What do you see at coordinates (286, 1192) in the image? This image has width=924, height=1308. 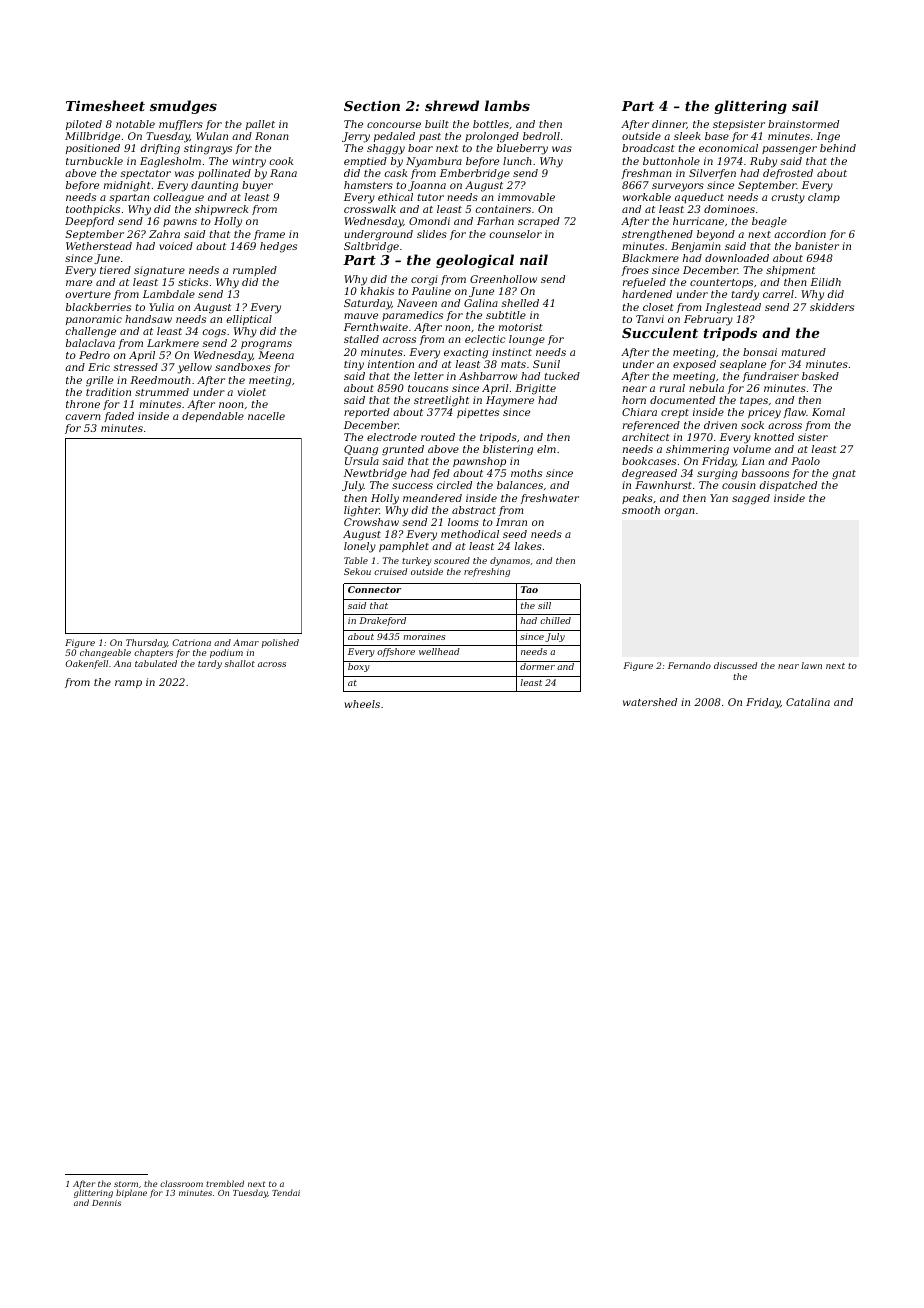 I see `Tendai` at bounding box center [286, 1192].
